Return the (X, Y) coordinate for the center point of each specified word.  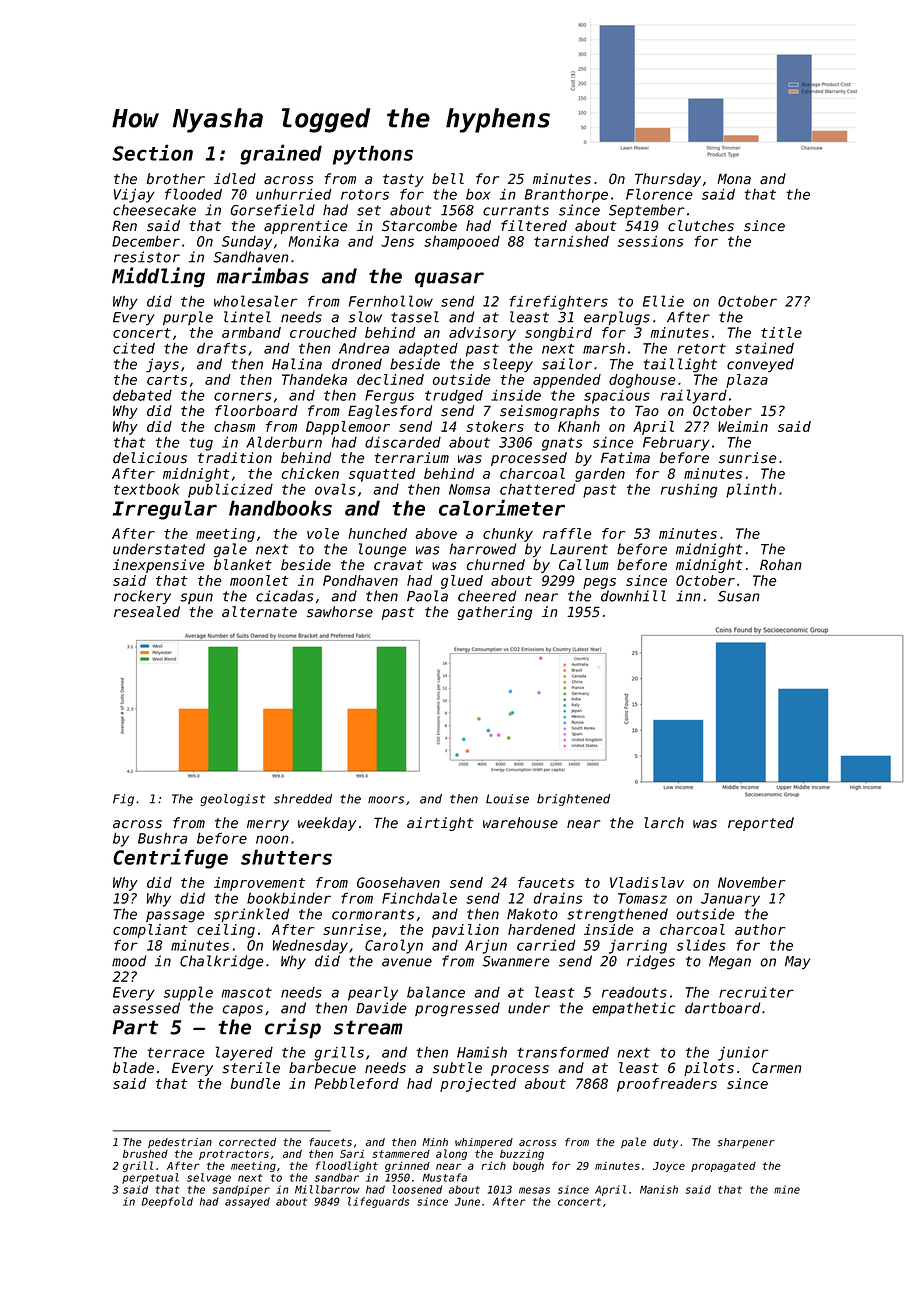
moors (386, 800)
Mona (734, 179)
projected (478, 1085)
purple (188, 318)
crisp (293, 1028)
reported (761, 824)
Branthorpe (566, 196)
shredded (303, 799)
